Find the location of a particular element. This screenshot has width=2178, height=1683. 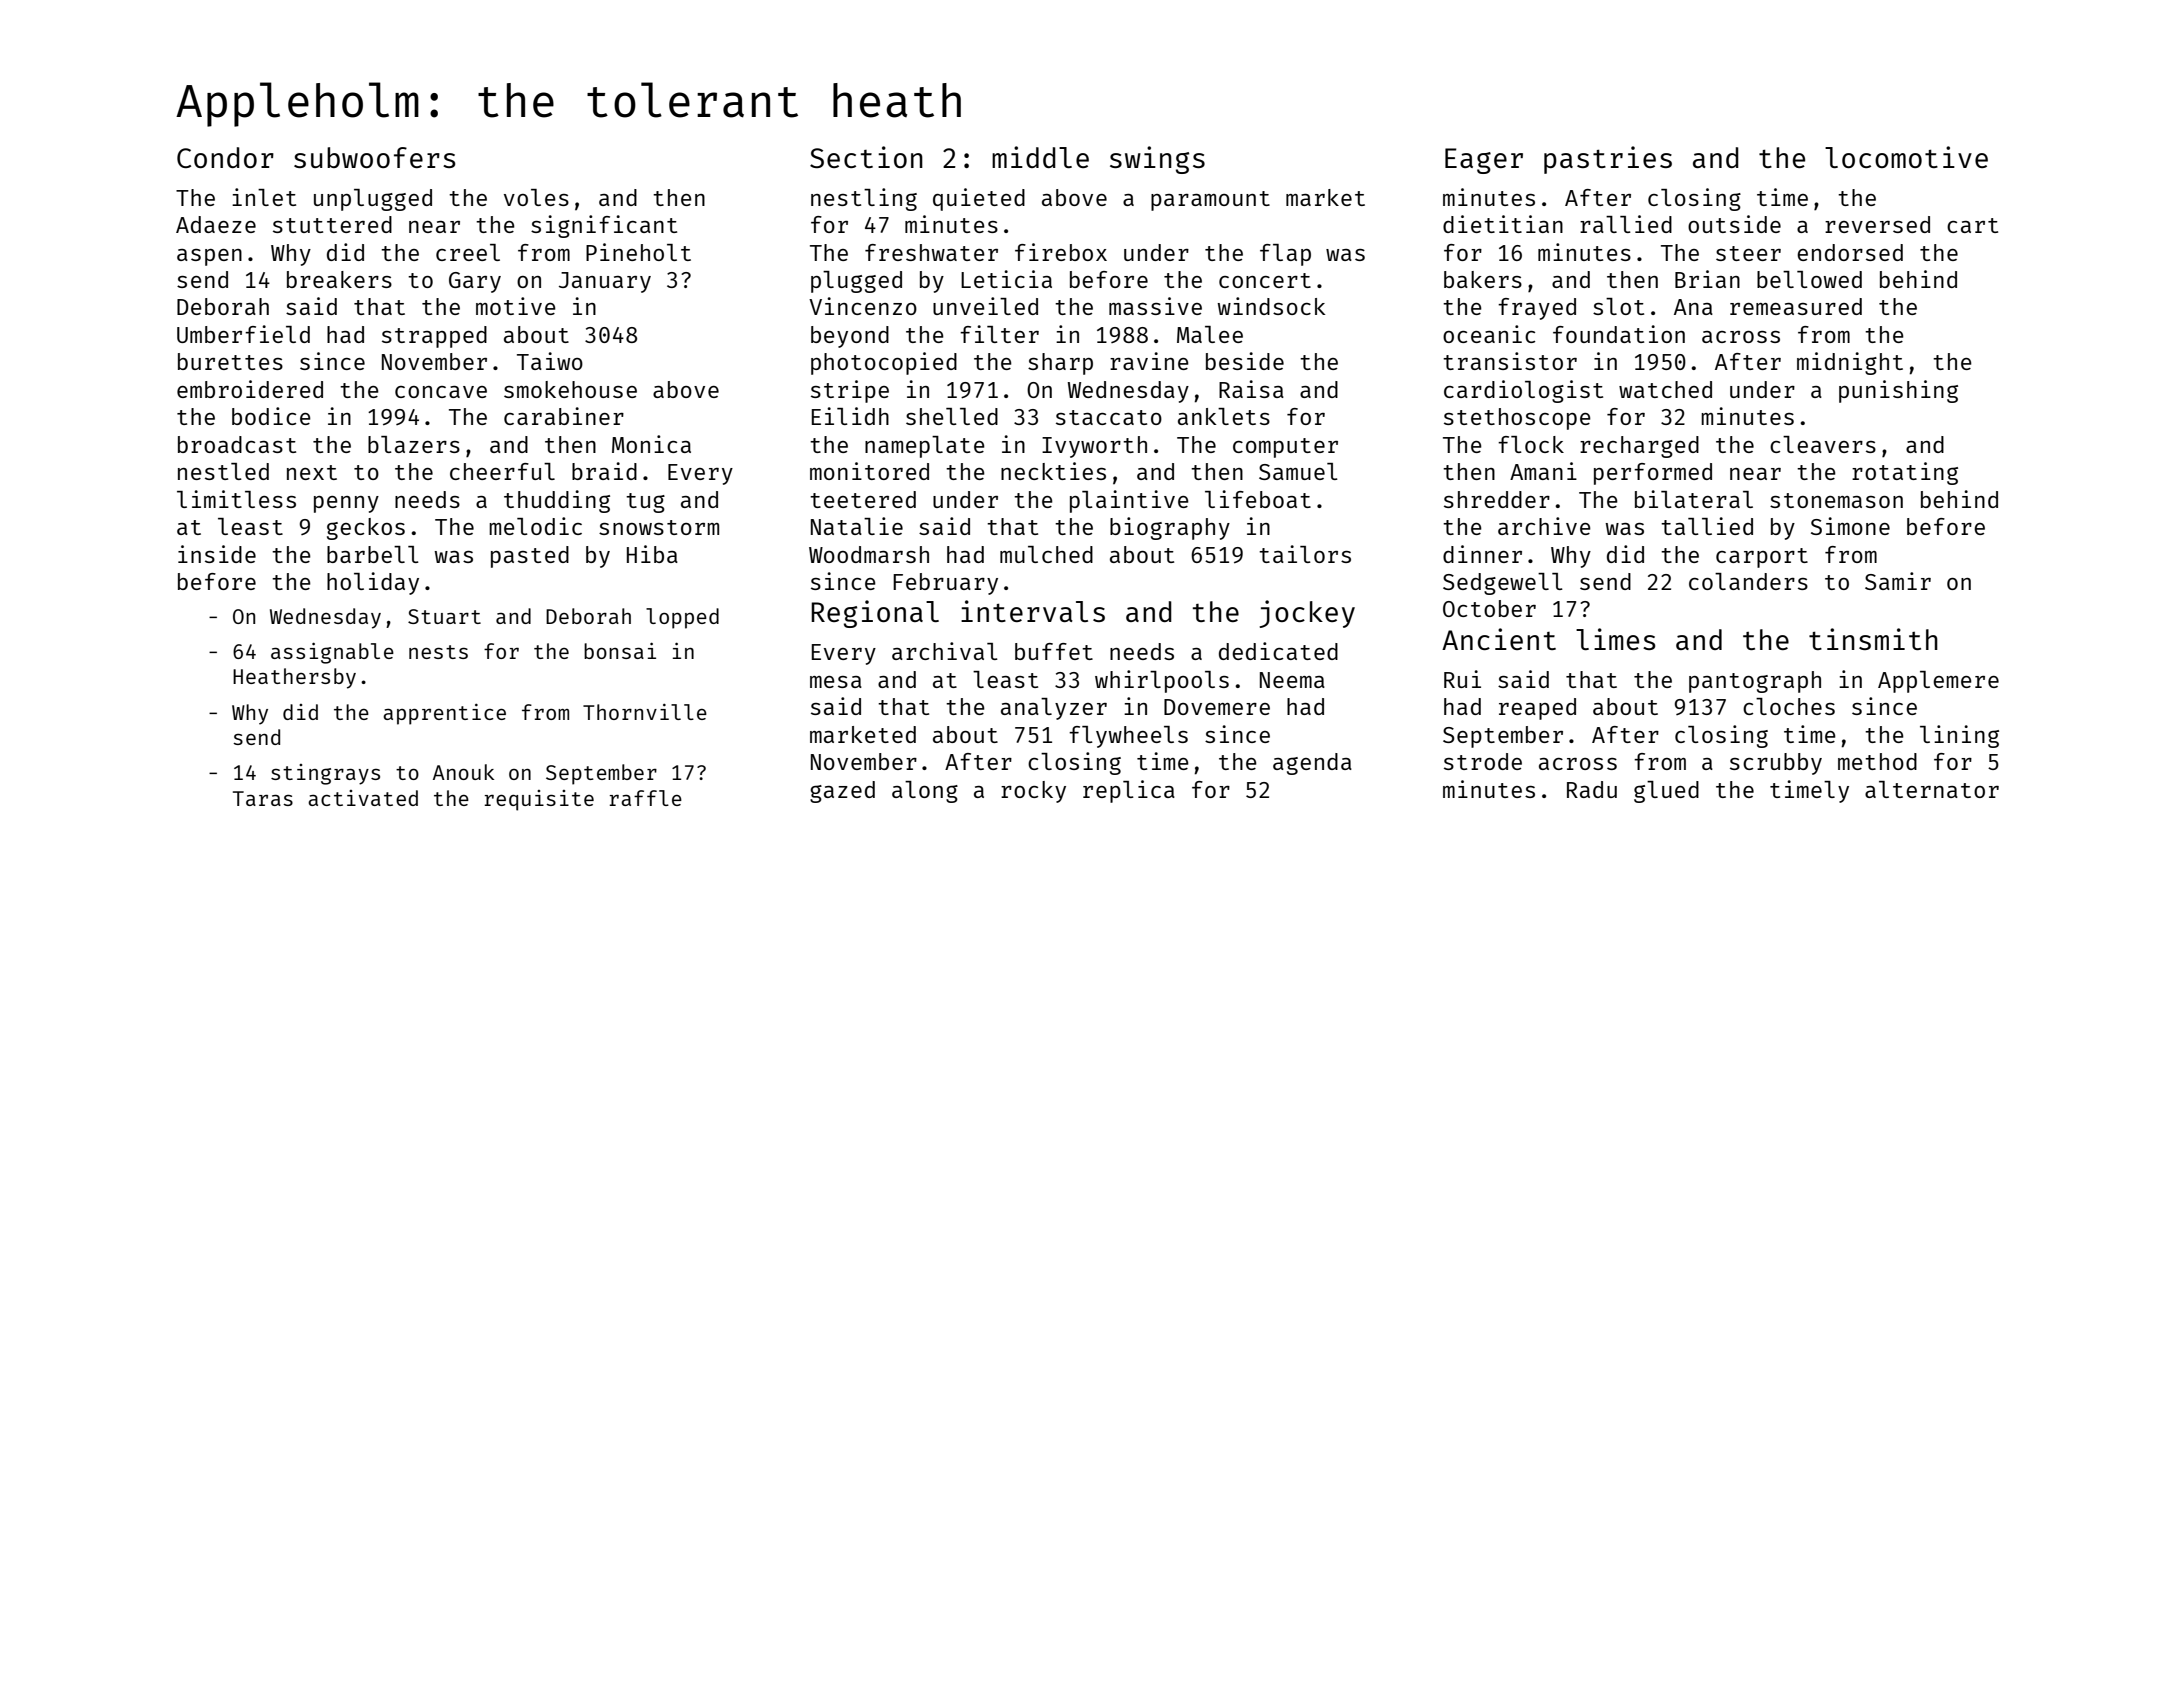

agenda is located at coordinates (1312, 764).
